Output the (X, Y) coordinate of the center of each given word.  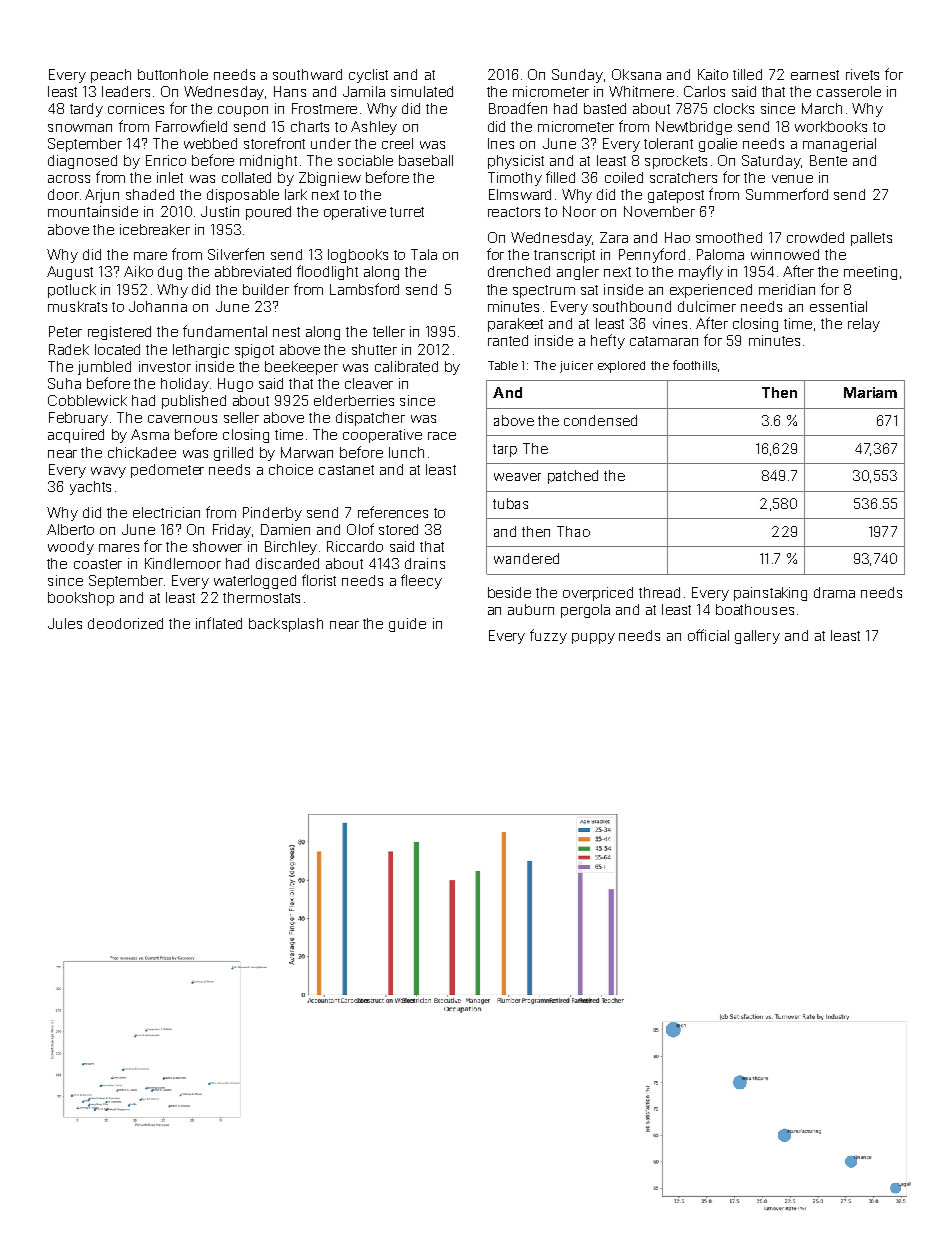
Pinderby (272, 514)
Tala (424, 254)
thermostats (261, 597)
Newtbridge (694, 128)
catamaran (664, 341)
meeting (870, 273)
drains (425, 563)
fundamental (225, 331)
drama (834, 592)
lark (296, 194)
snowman (80, 128)
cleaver (369, 383)
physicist (516, 162)
